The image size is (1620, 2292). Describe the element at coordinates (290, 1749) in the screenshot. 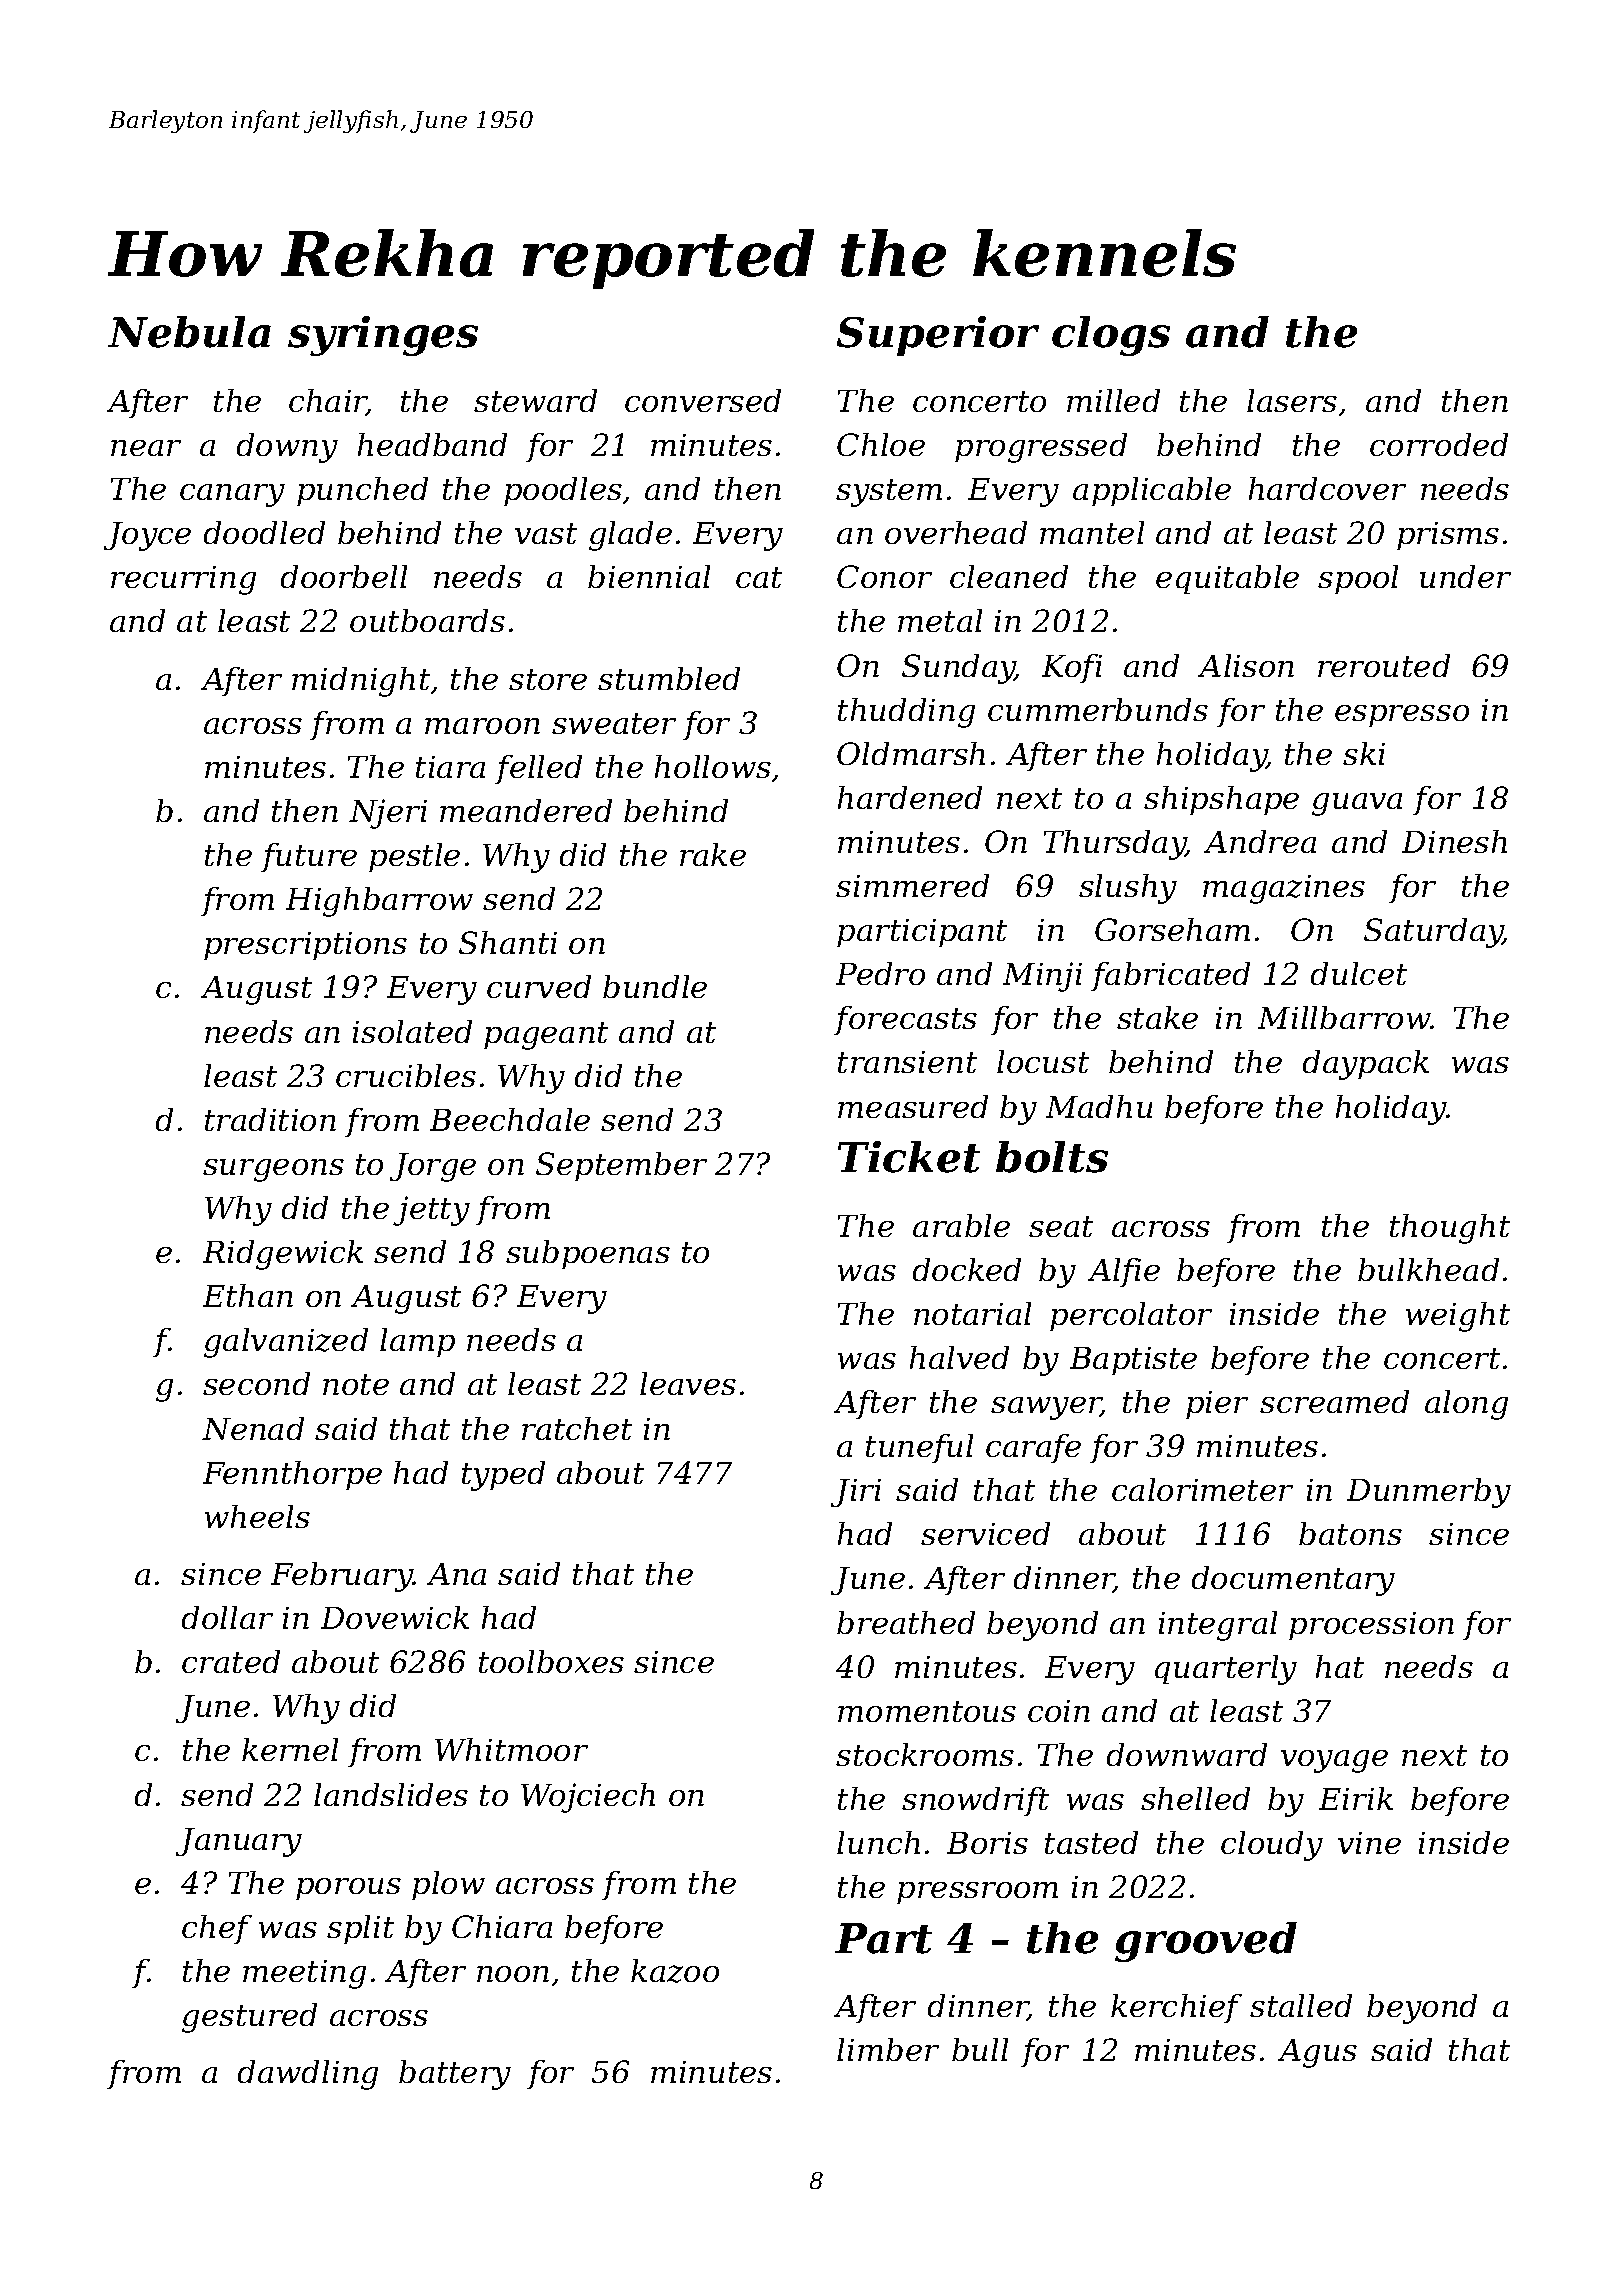

I see `kernel` at that location.
